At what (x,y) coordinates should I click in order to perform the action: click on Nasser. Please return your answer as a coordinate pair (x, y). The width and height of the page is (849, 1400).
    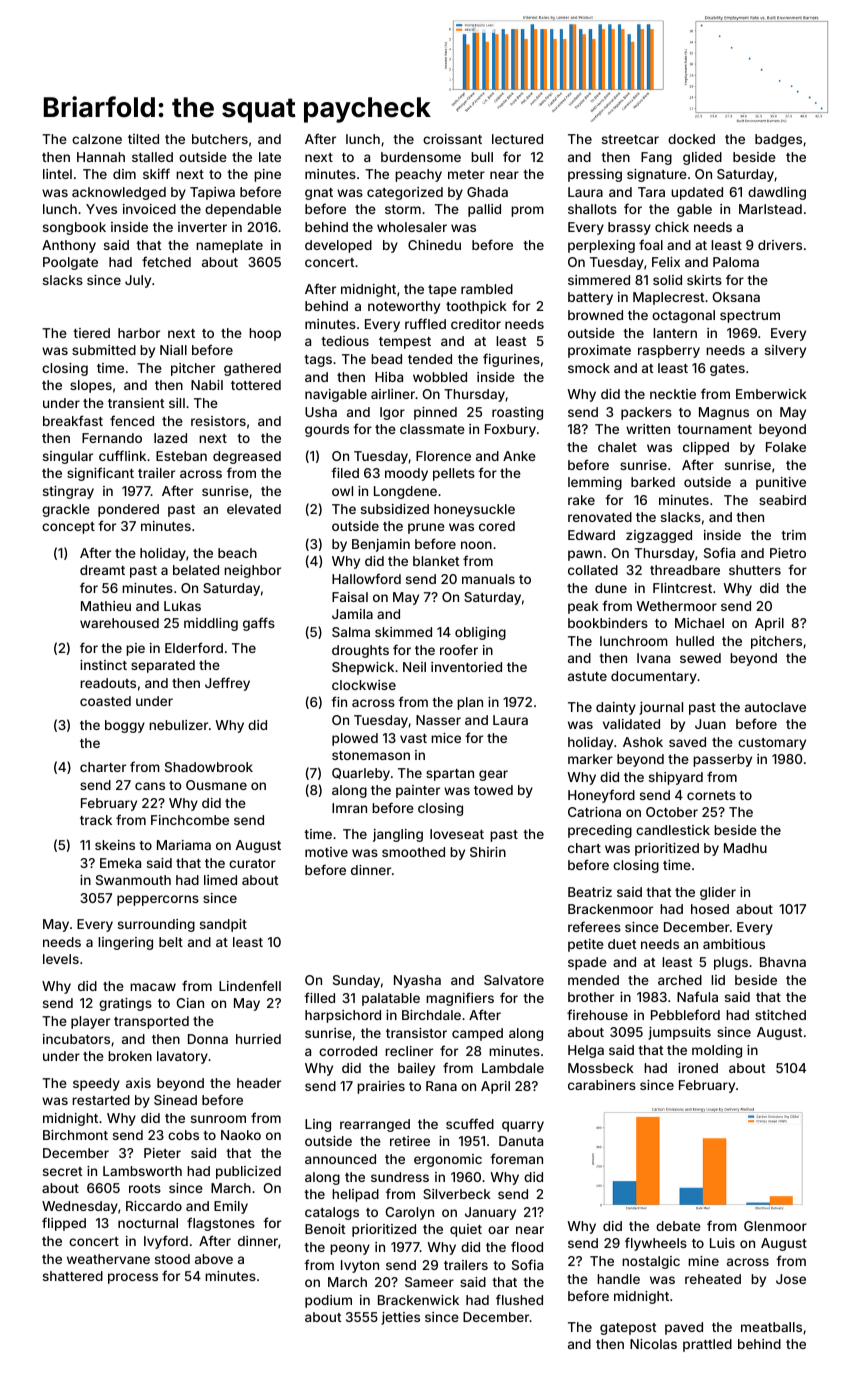
    Looking at the image, I should click on (438, 720).
